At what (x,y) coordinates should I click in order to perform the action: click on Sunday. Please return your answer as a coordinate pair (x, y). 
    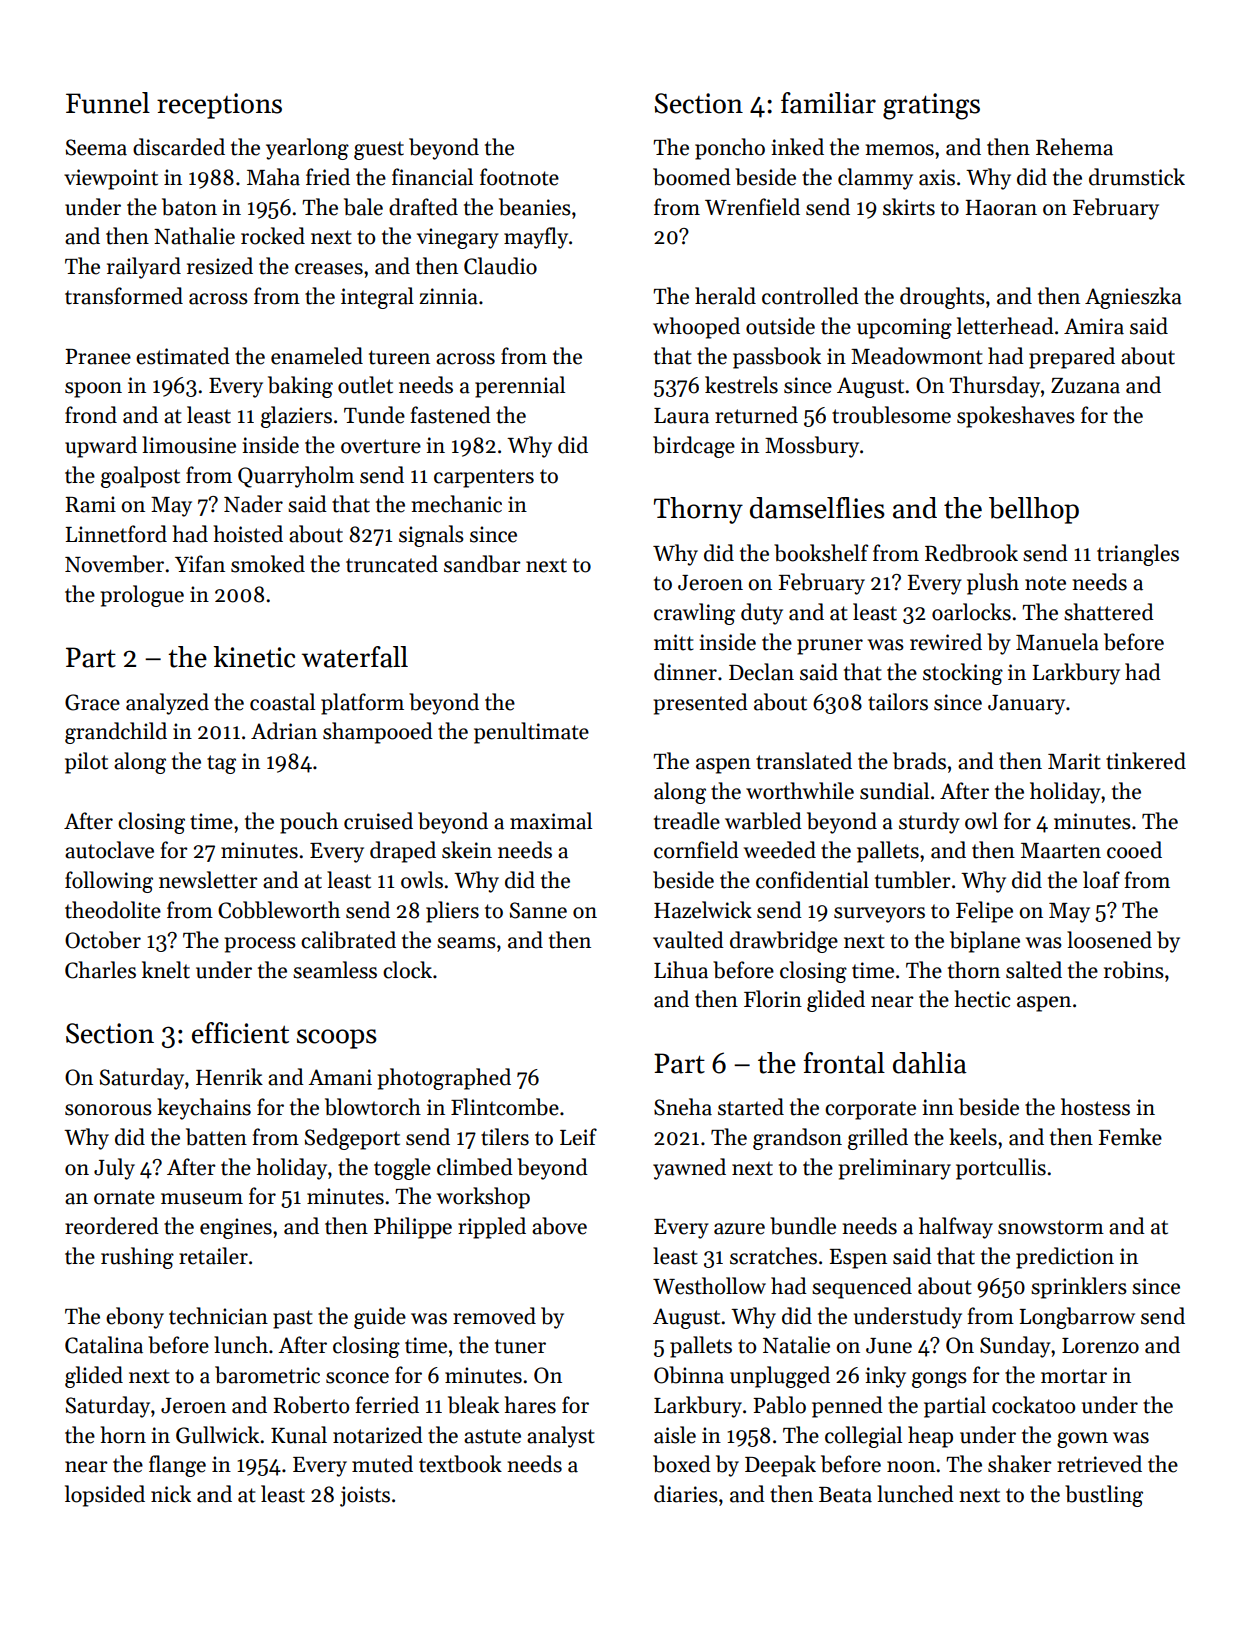
    Looking at the image, I should click on (1015, 1347).
